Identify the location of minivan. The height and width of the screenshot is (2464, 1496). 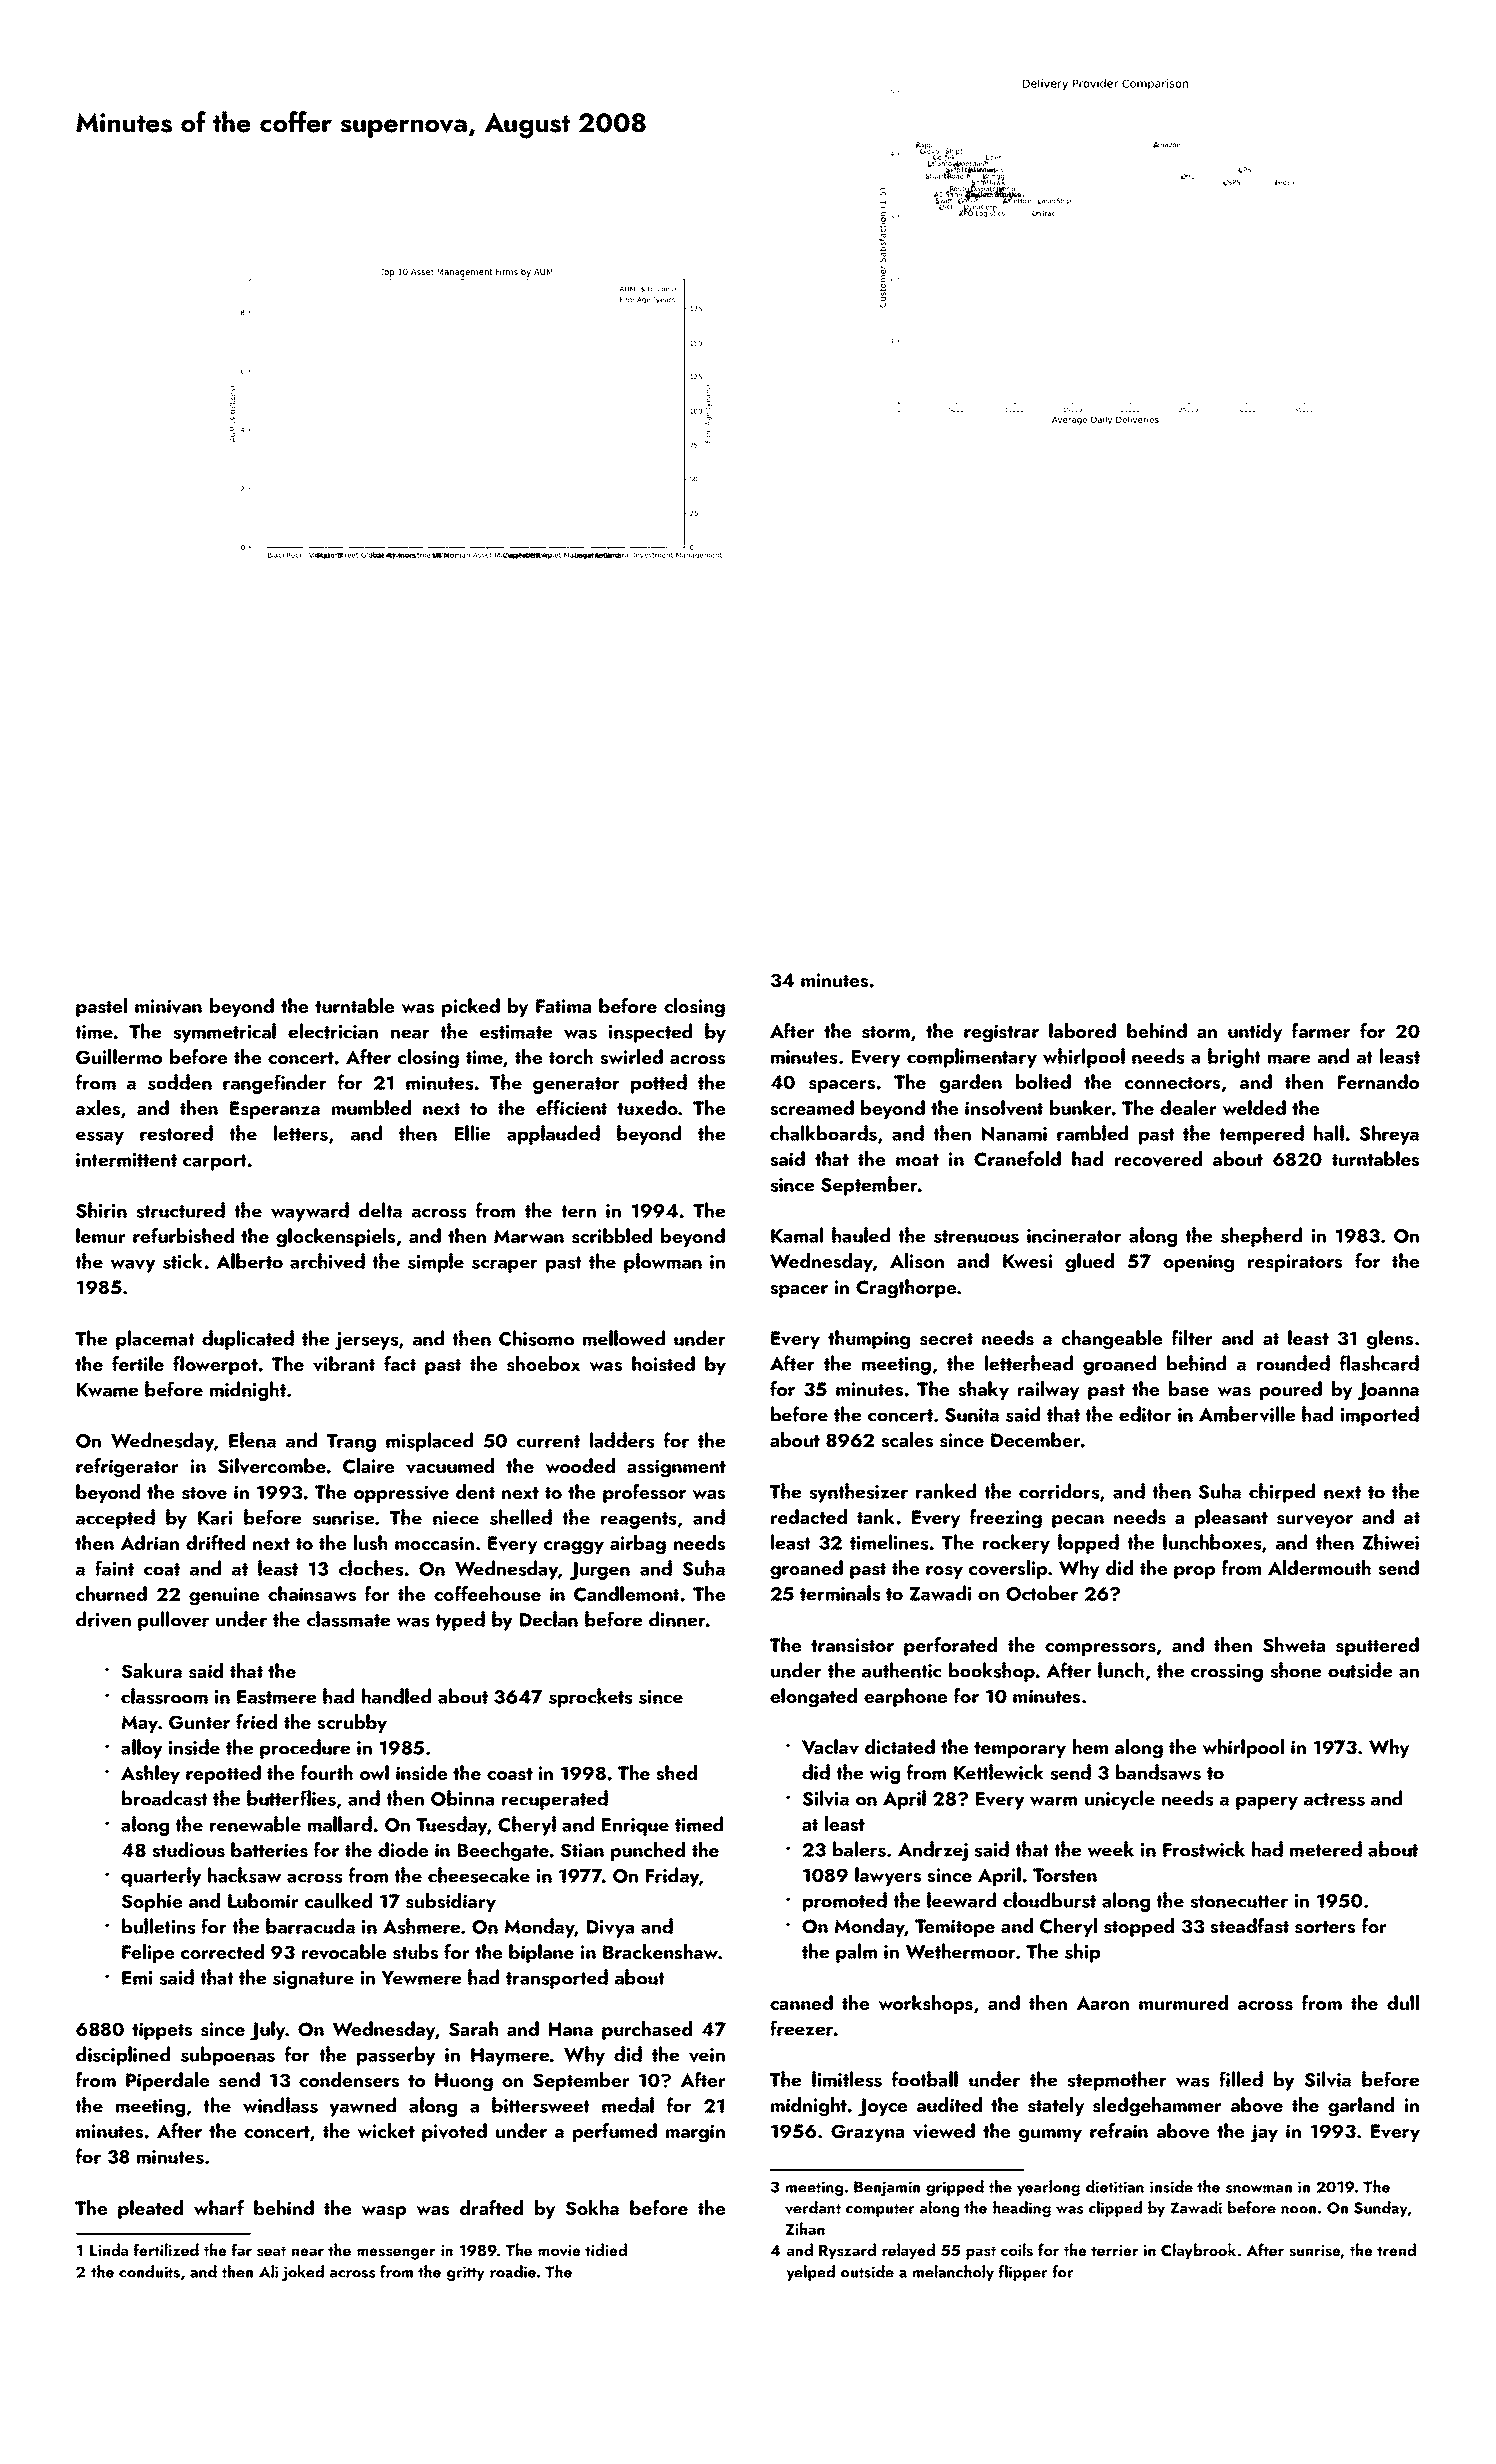
(168, 1006).
